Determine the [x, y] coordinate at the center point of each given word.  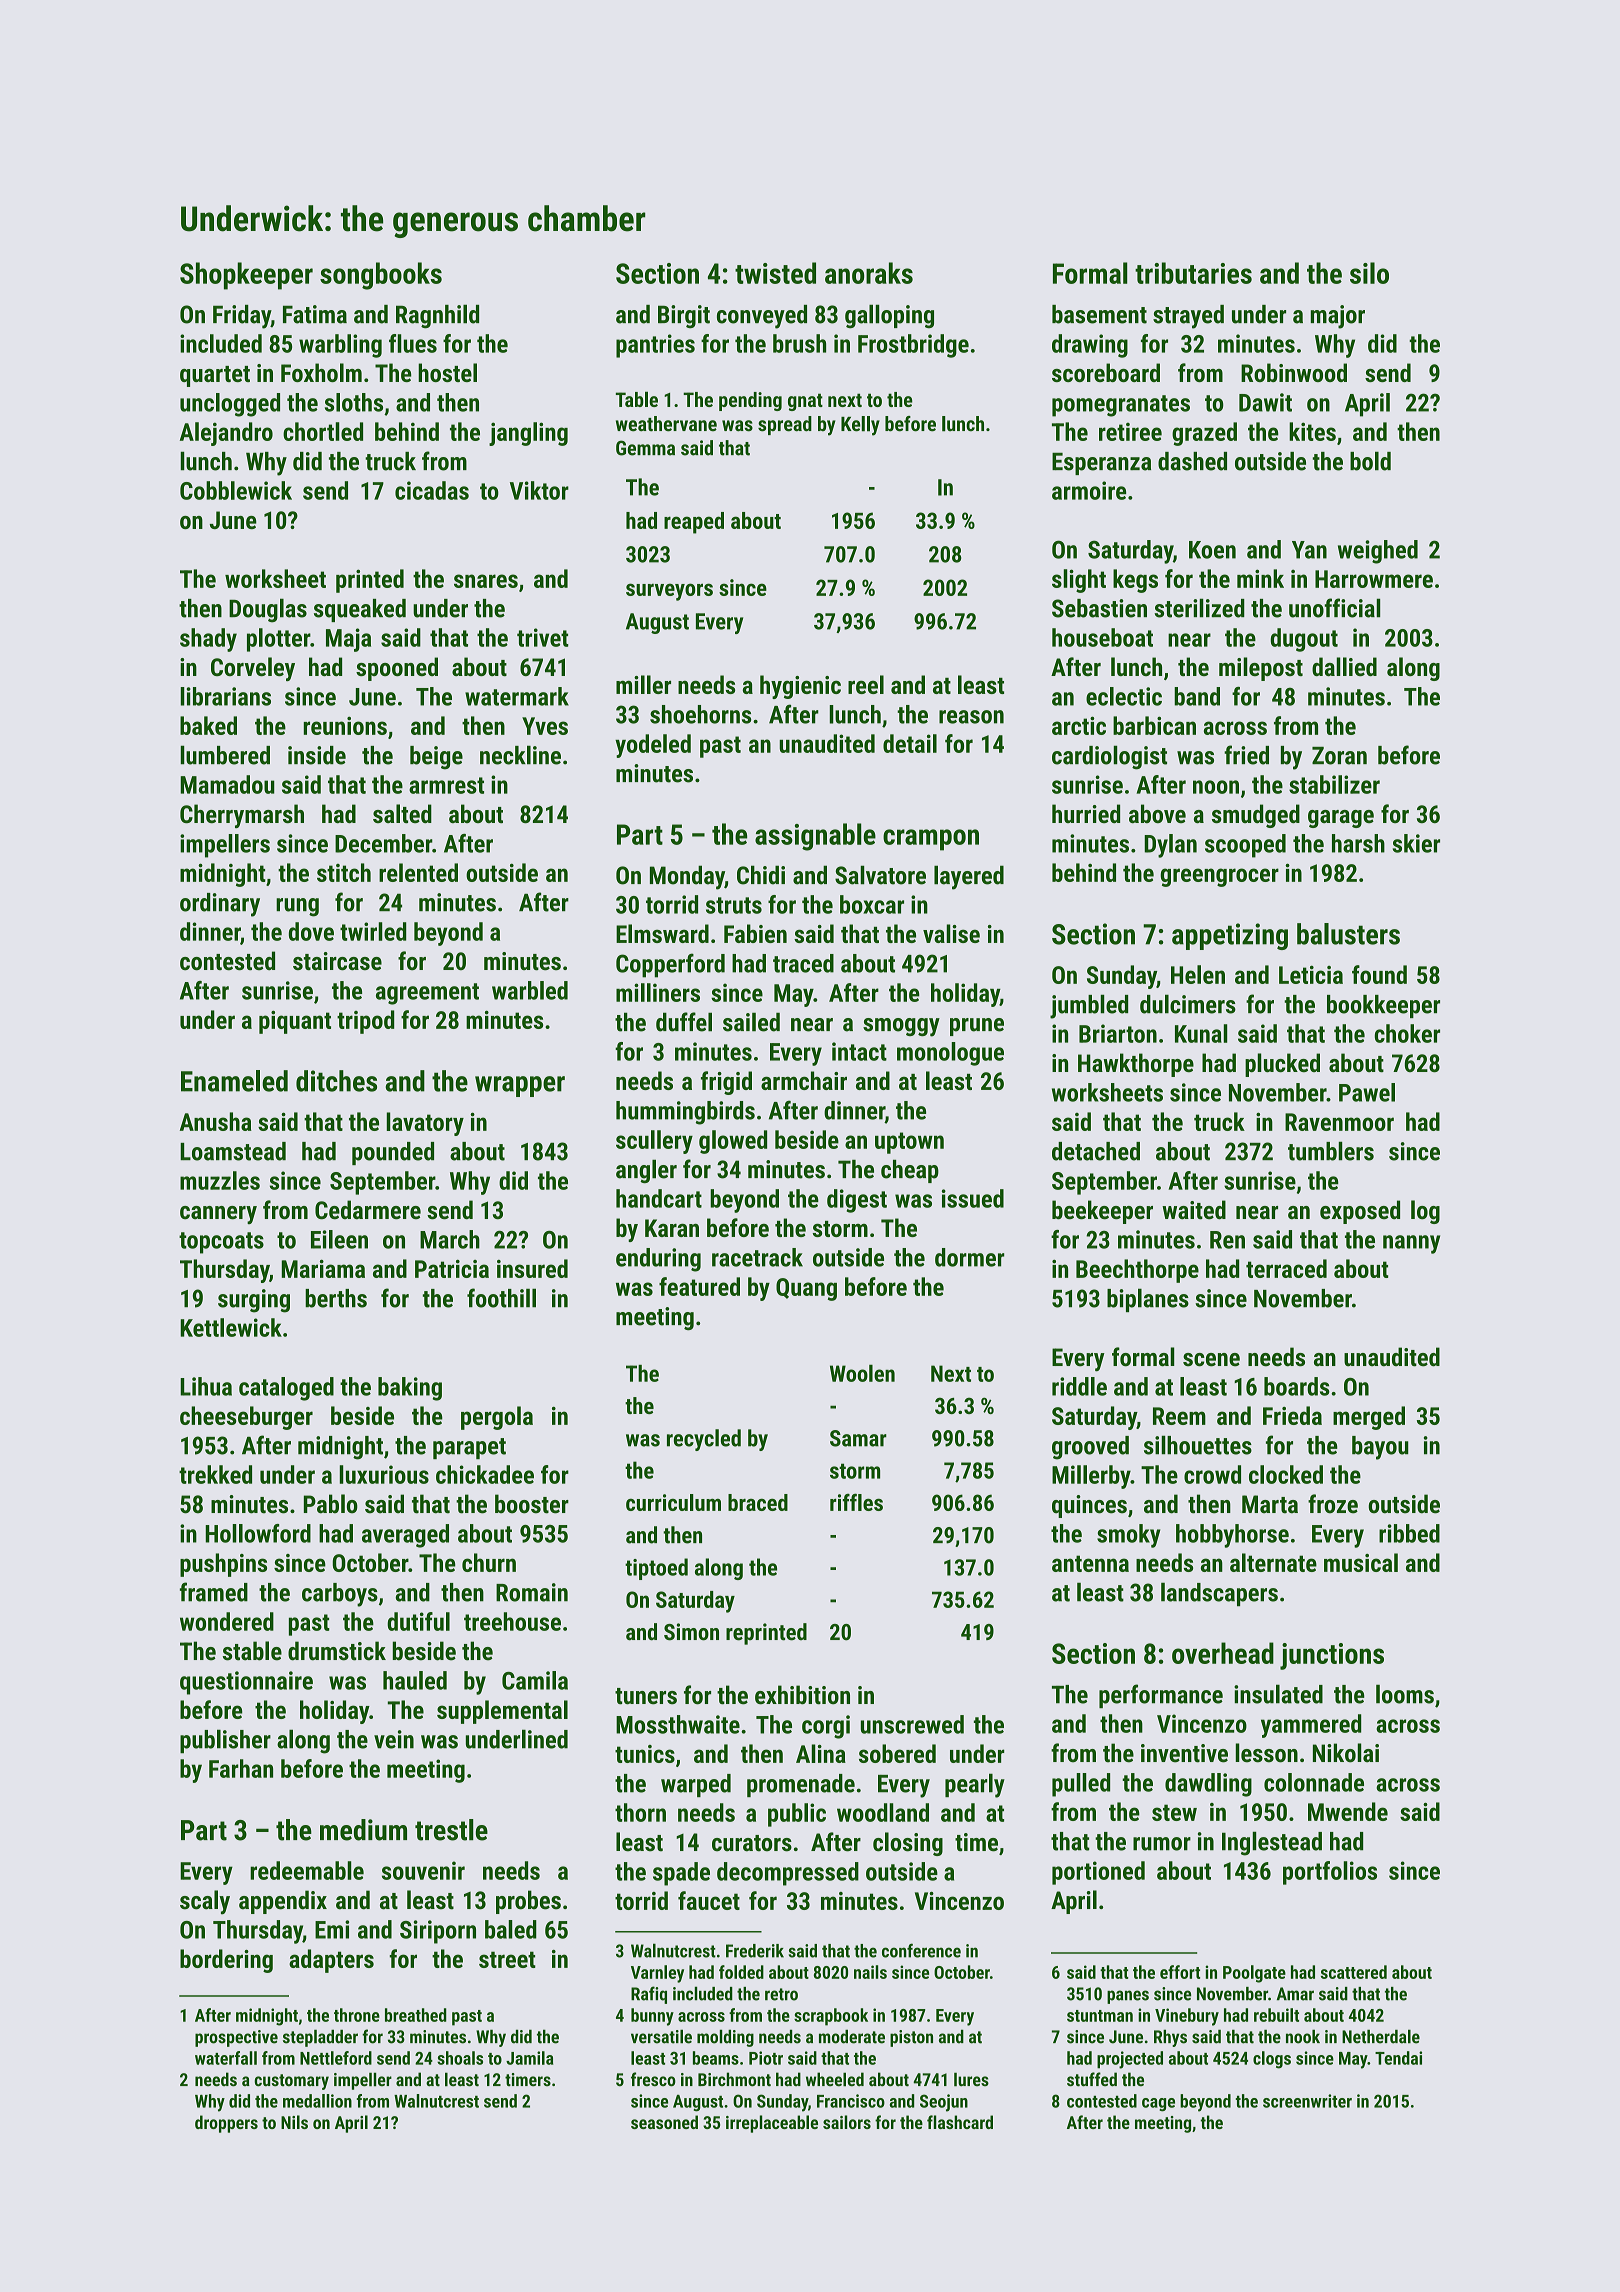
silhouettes [1198, 1445]
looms [1405, 1694]
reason [971, 717]
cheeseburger [246, 1418]
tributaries [1193, 273]
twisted [775, 273]
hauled [415, 1680]
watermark [517, 696]
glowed [733, 1142]
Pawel [1367, 1092]
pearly [975, 1786]
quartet [215, 376]
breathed [416, 2015]
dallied [1344, 666]
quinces [1089, 1506]
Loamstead [233, 1151]
